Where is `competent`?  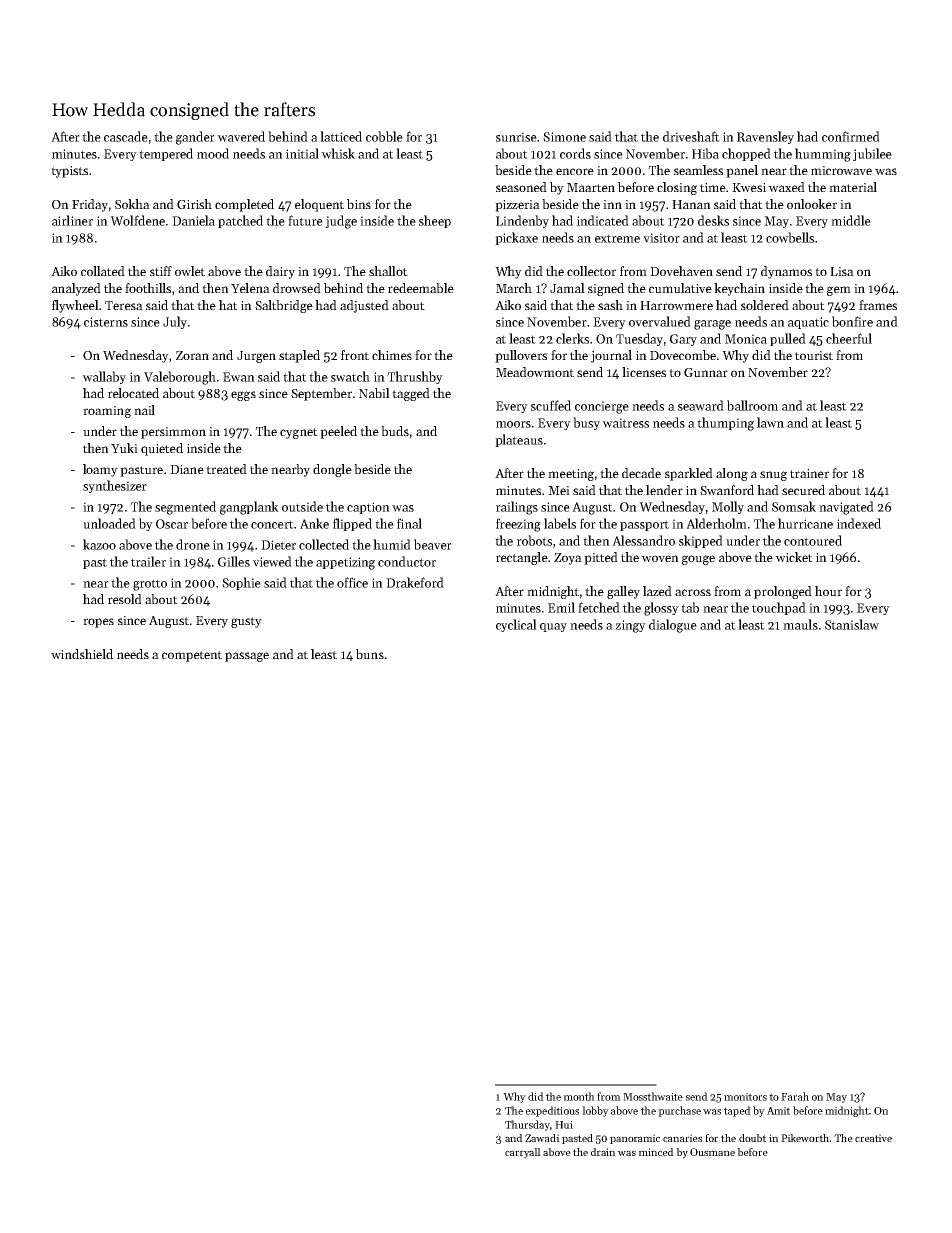
competent is located at coordinates (192, 656).
